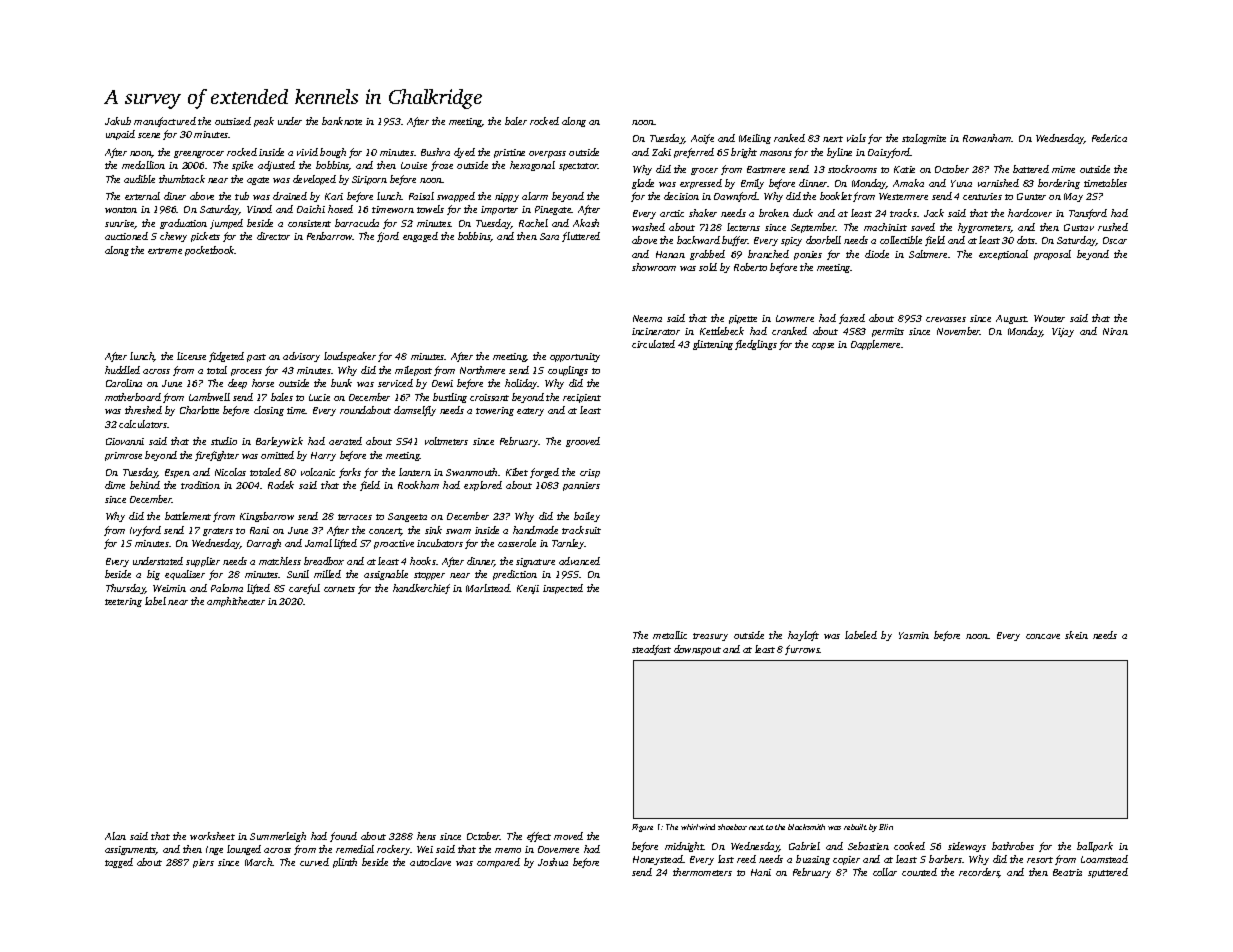 This document has height=952, width=1233. What do you see at coordinates (914, 635) in the document?
I see `Yasmin` at bounding box center [914, 635].
